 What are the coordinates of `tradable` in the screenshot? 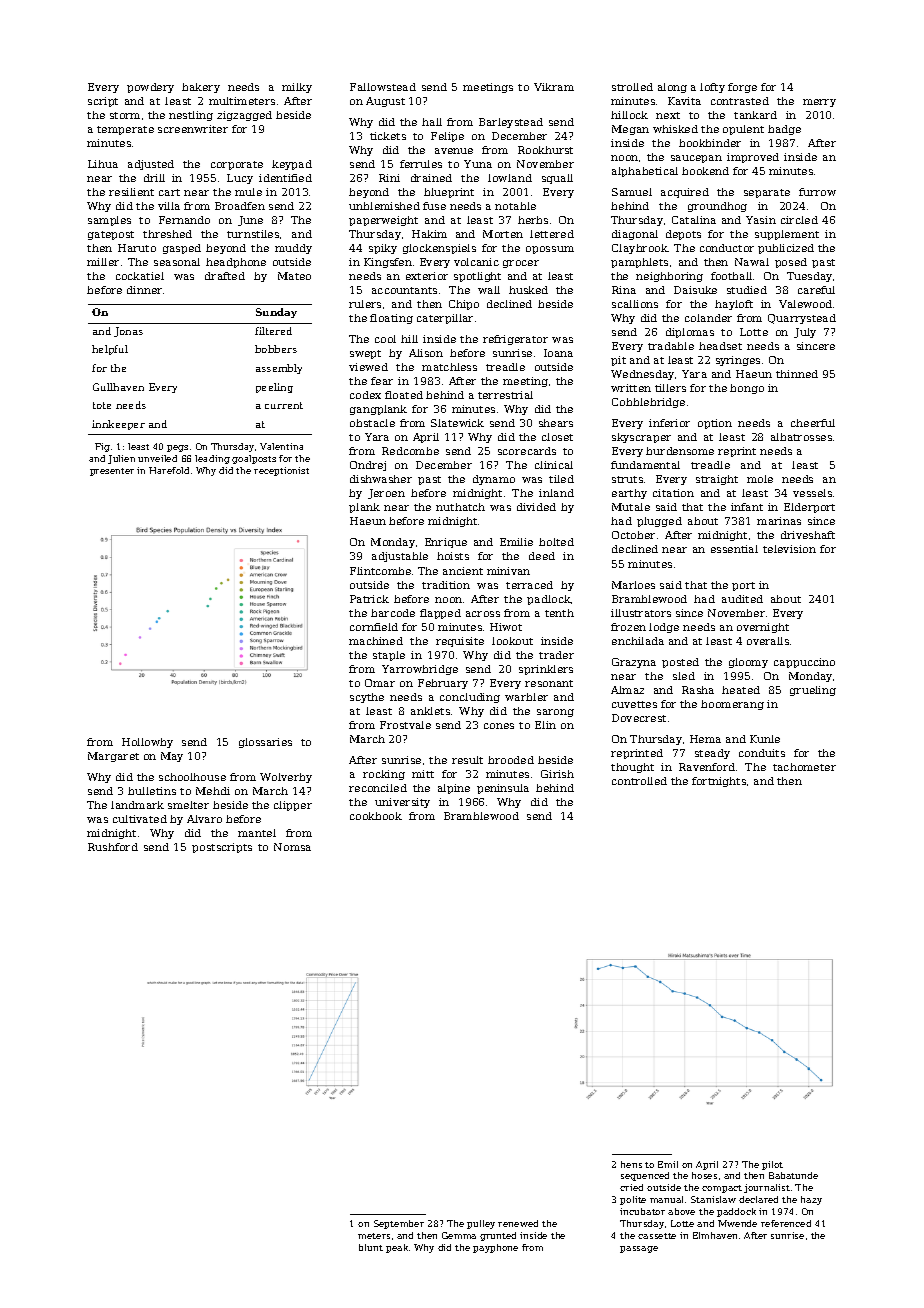 It's located at (671, 346).
